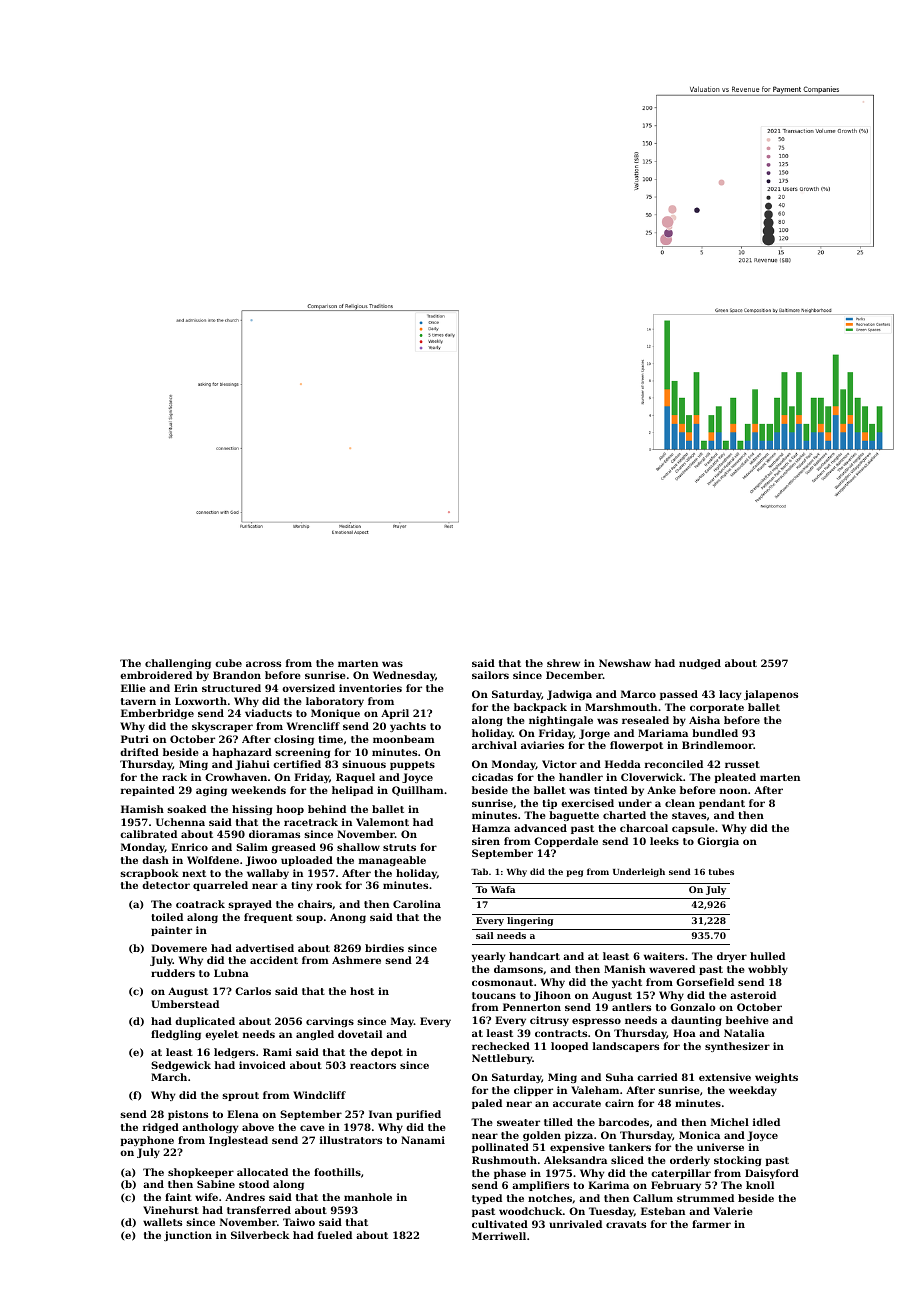  I want to click on across, so click(263, 664).
